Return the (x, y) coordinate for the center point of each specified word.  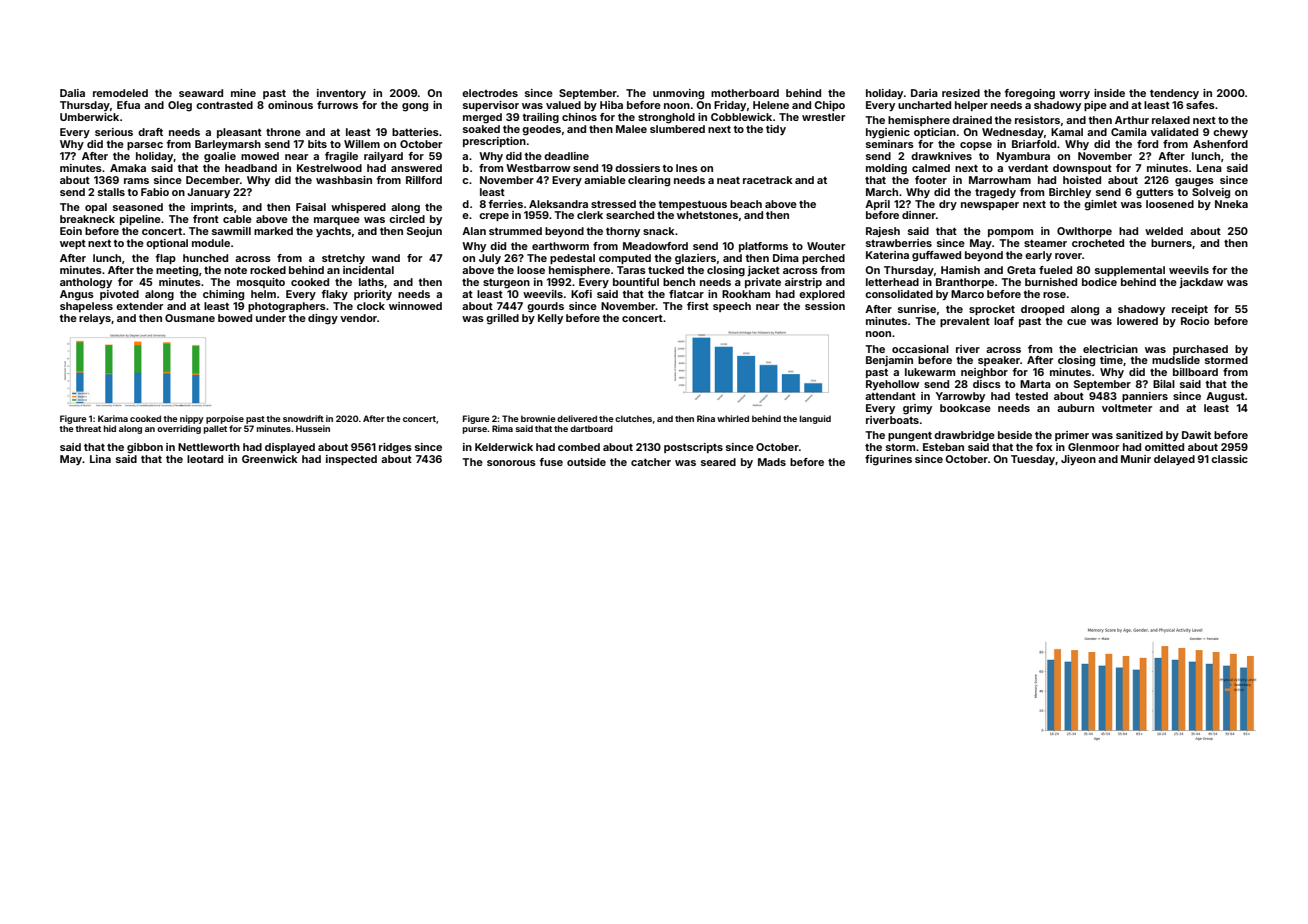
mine (243, 93)
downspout (1082, 169)
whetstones (707, 215)
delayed (1174, 460)
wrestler (823, 117)
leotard (205, 459)
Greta (1021, 270)
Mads (772, 462)
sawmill (231, 231)
